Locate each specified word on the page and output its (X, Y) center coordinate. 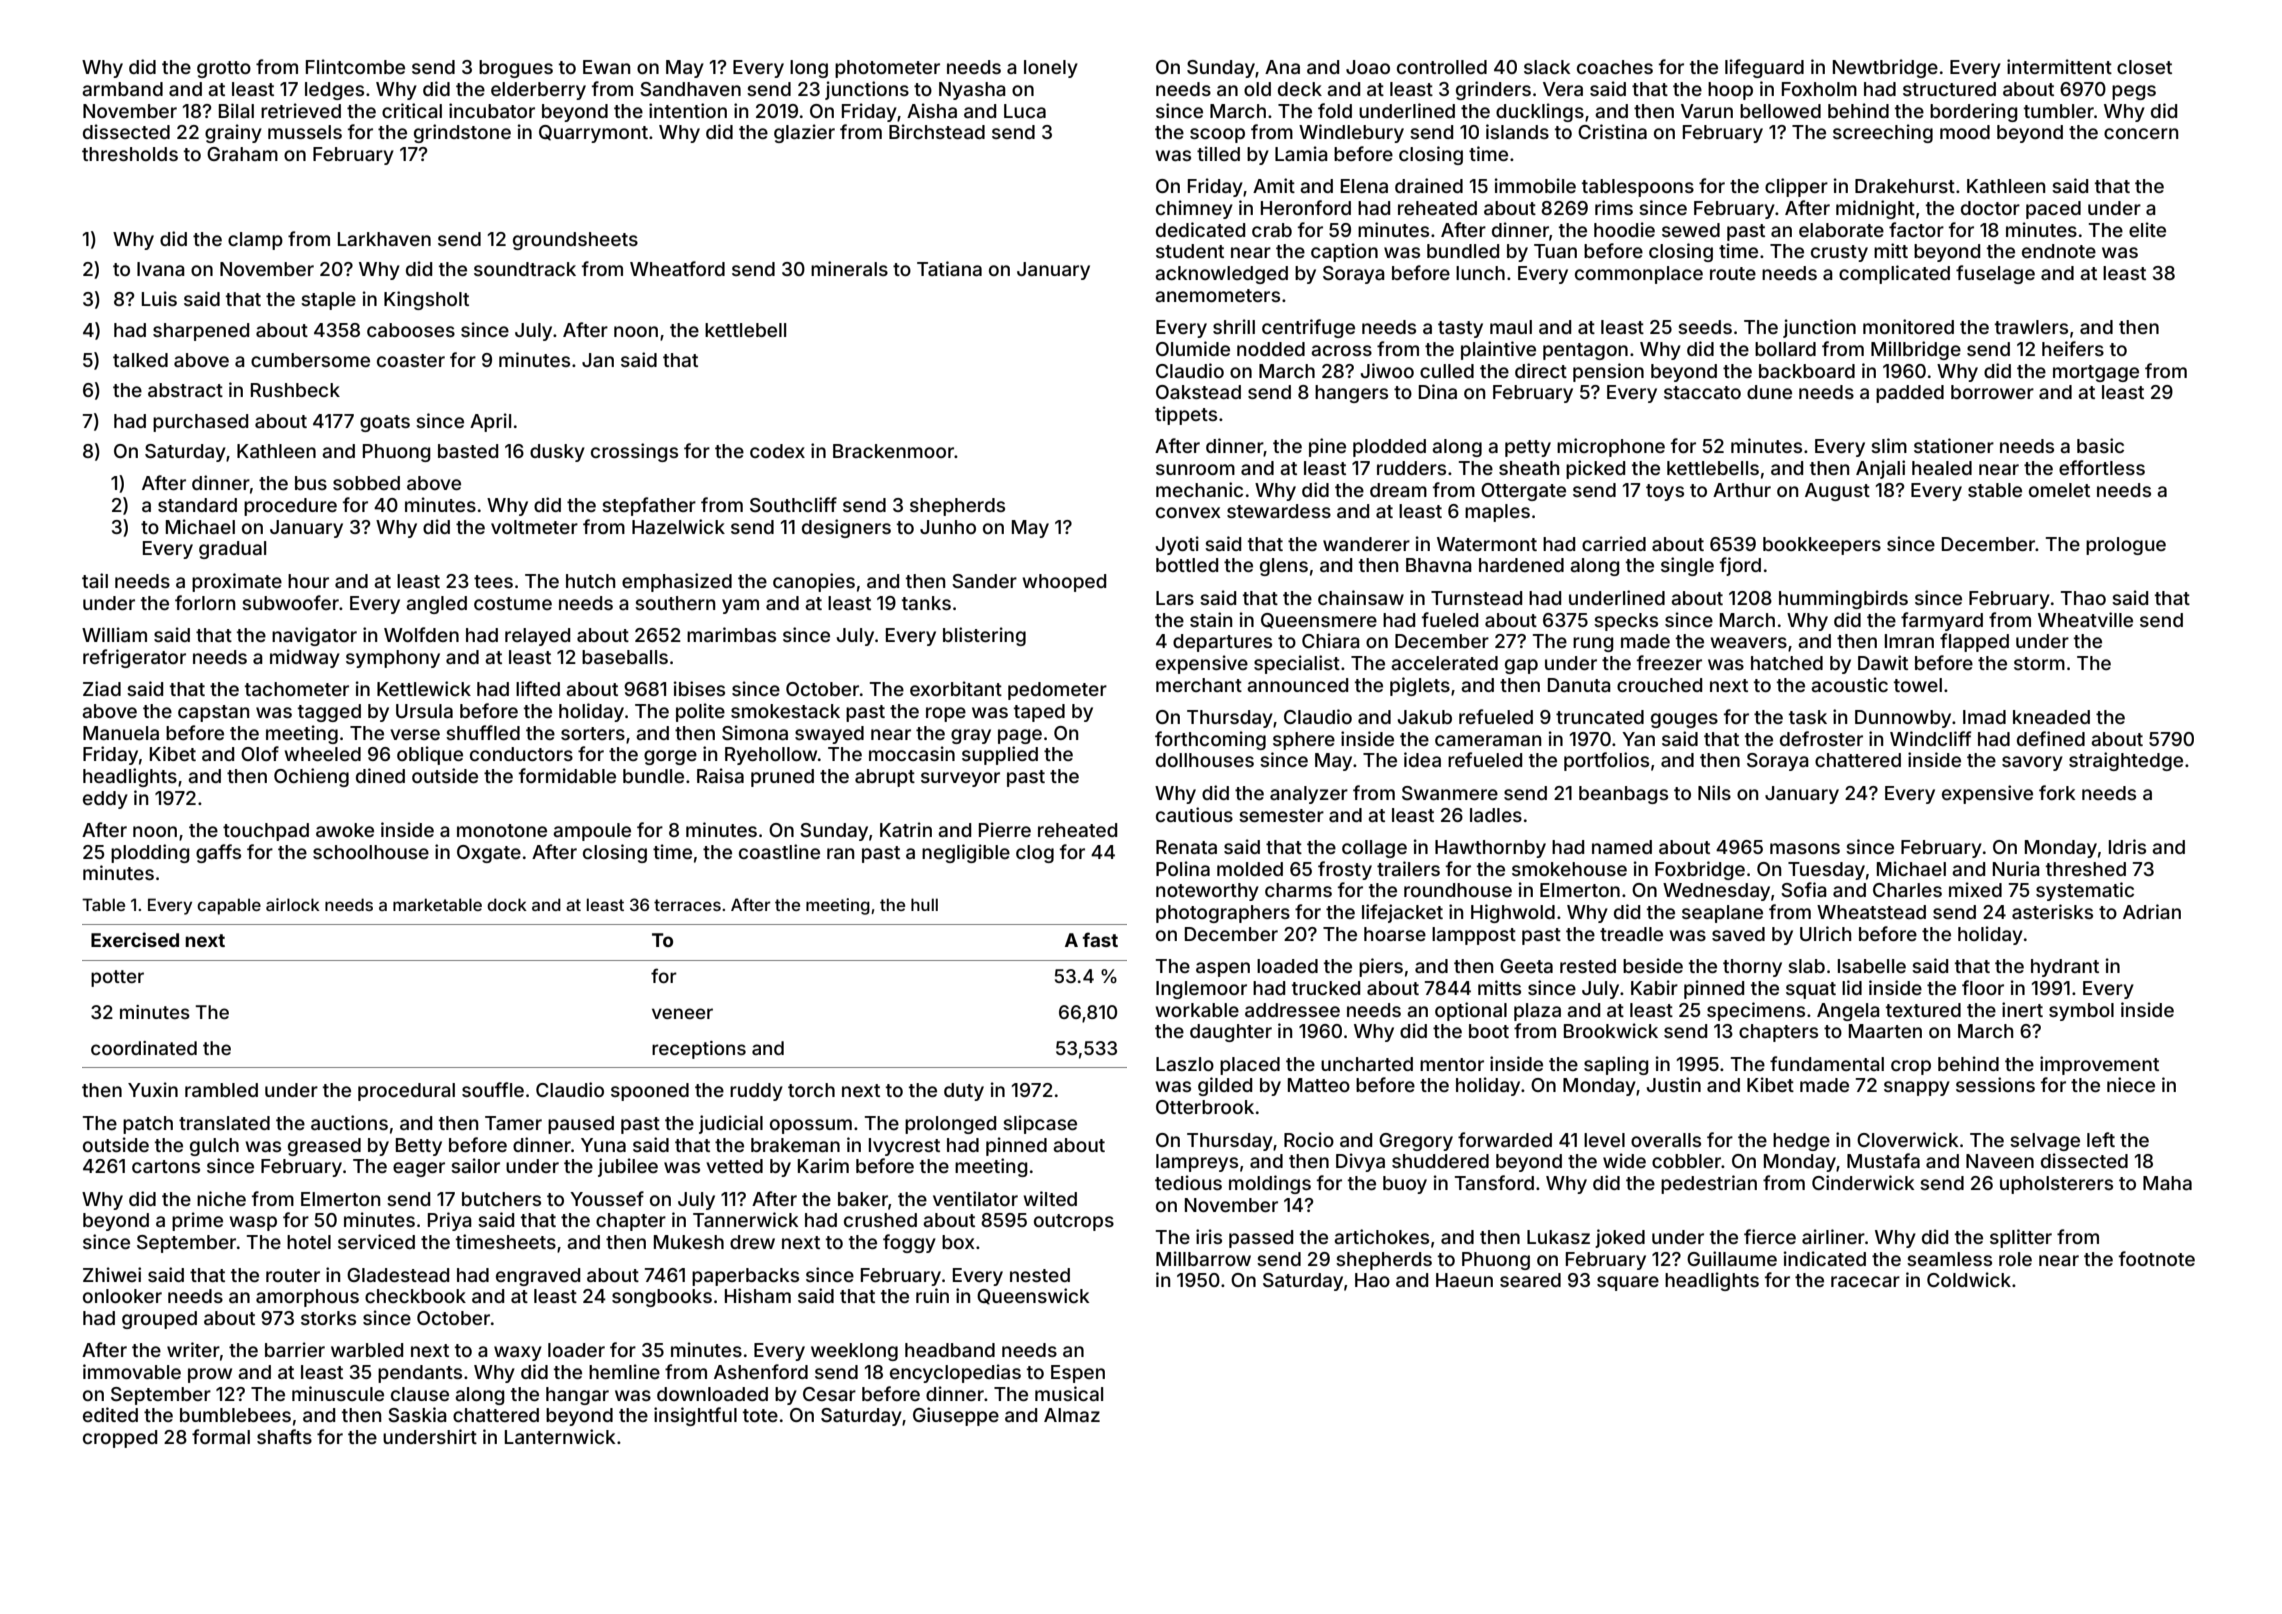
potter (117, 978)
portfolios (1606, 761)
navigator (314, 636)
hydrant (2065, 968)
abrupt (885, 778)
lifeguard (1764, 68)
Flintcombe (355, 66)
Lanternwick (560, 1436)
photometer (887, 69)
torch (811, 1090)
